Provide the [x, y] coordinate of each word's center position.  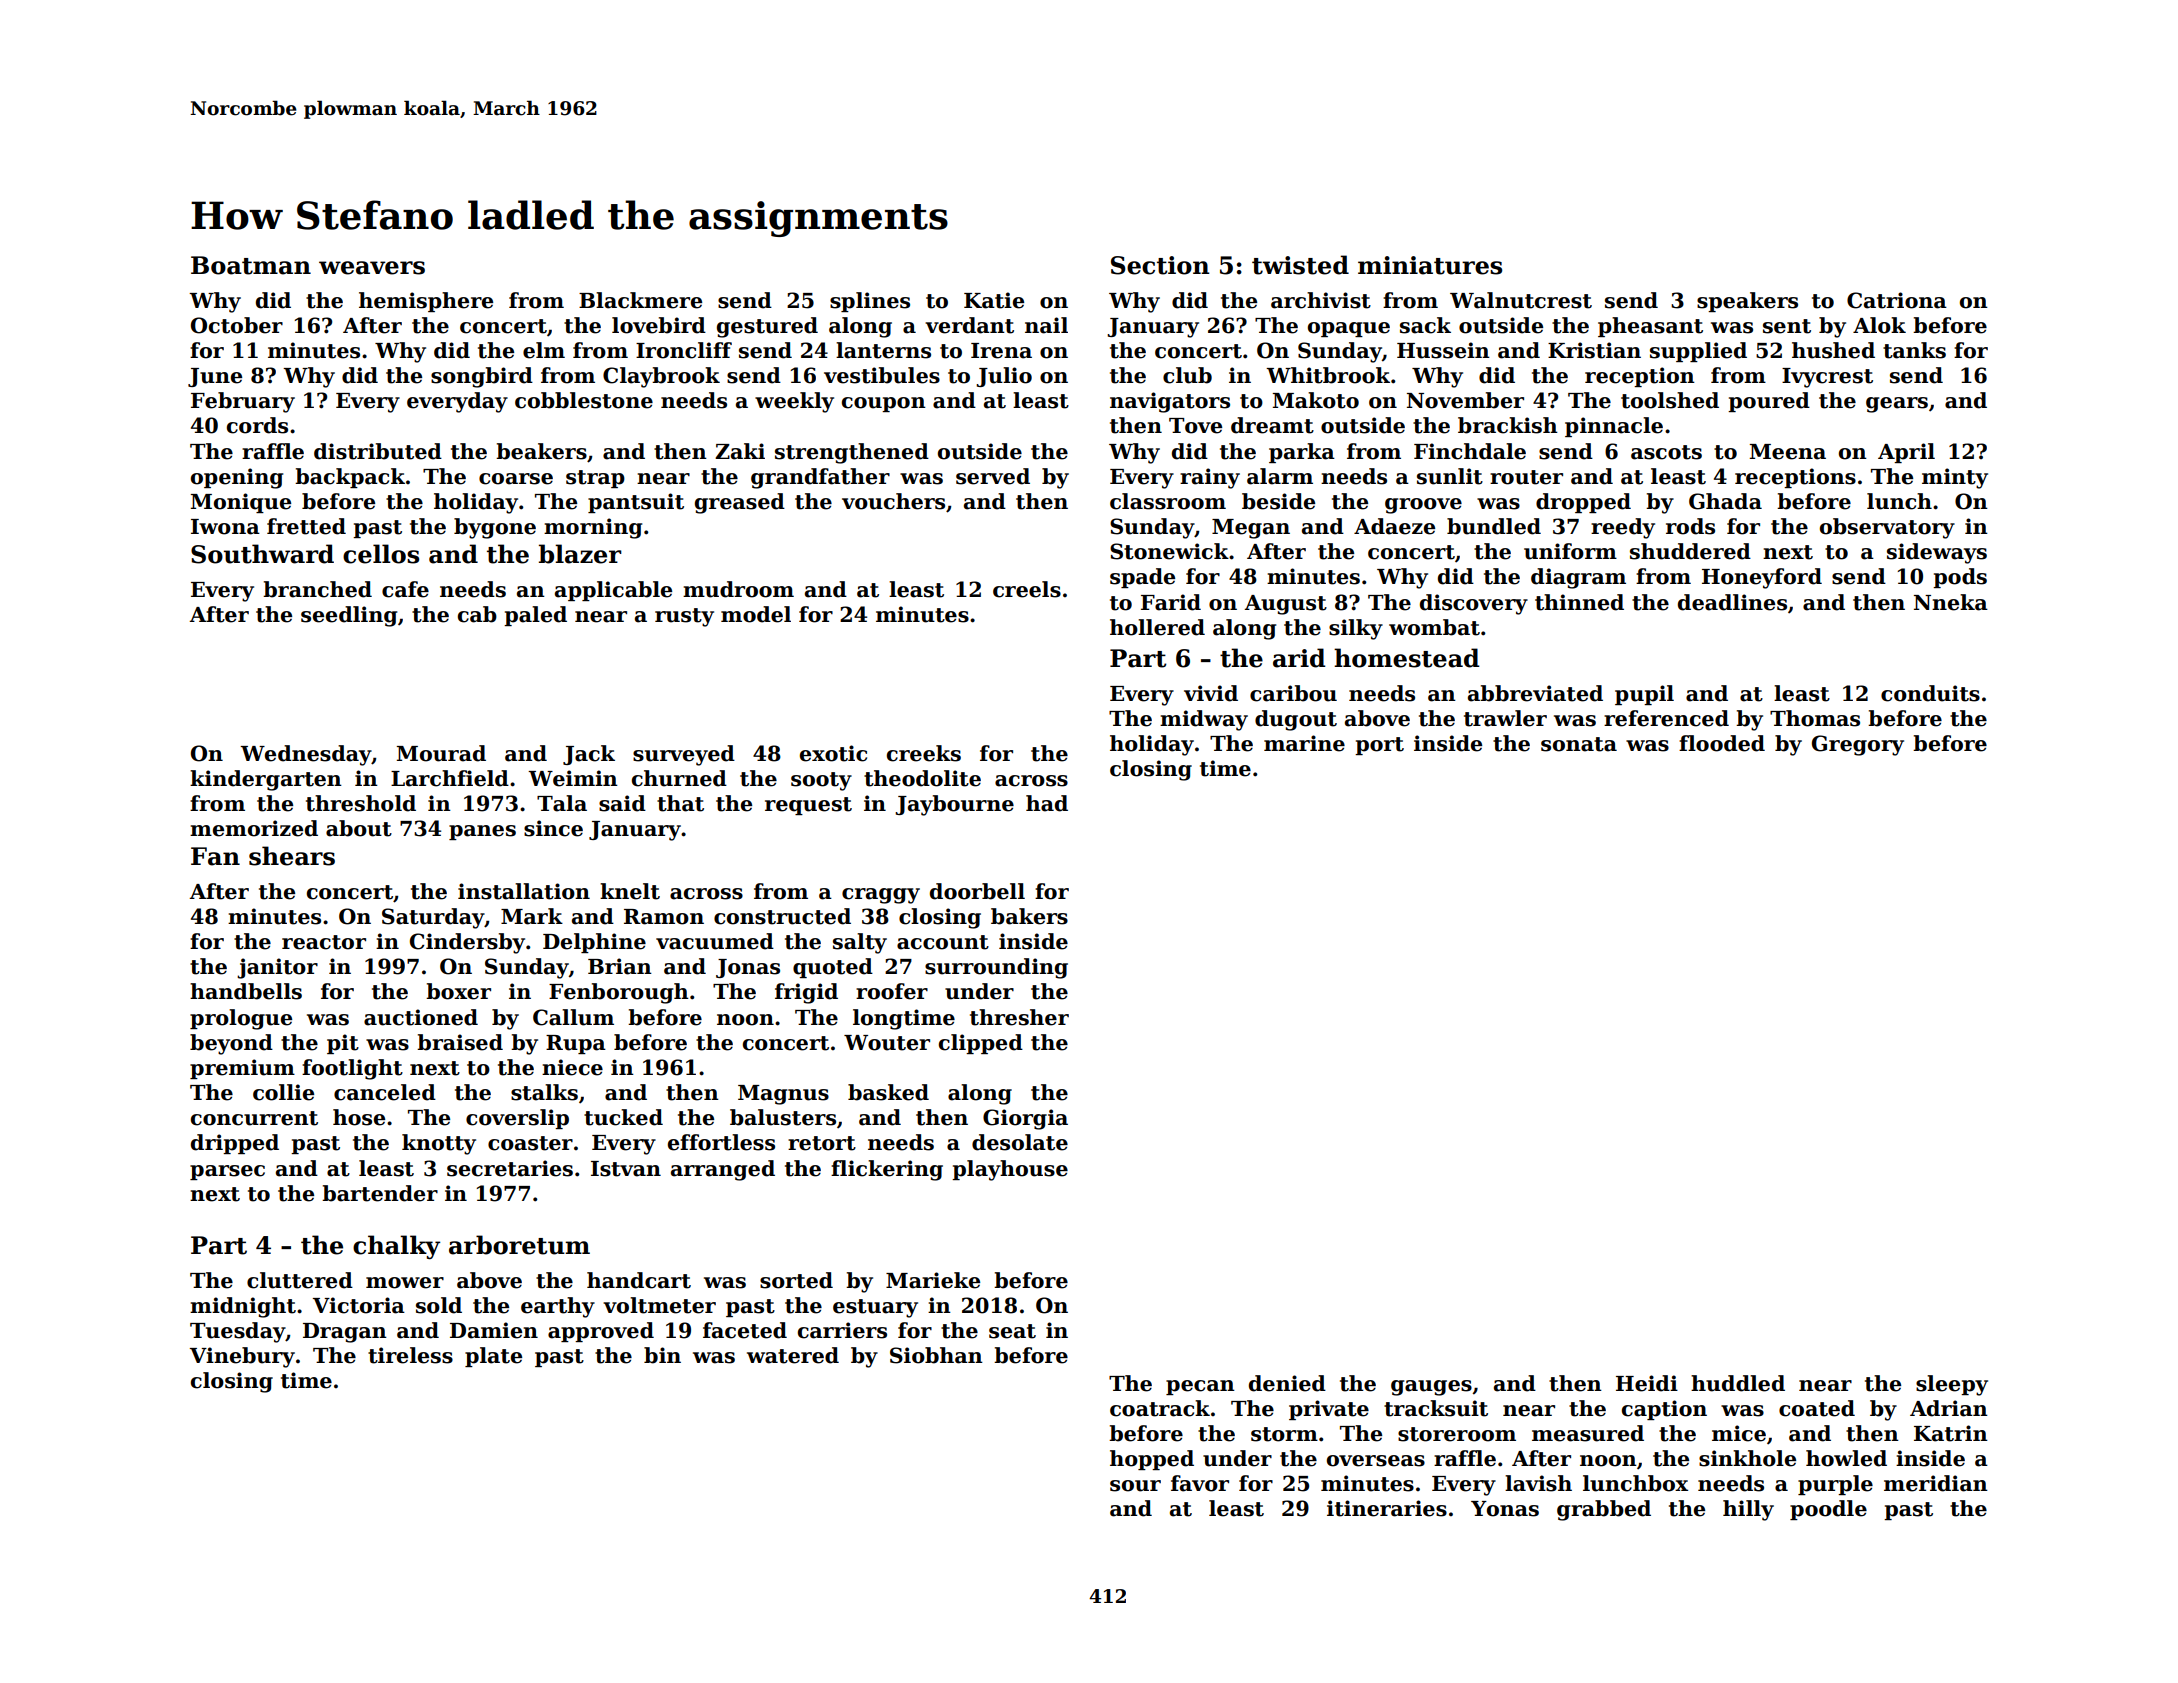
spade [1142, 578]
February [243, 402]
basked [888, 1092]
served [993, 476]
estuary [875, 1308]
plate [493, 1357]
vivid [1211, 693]
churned [679, 778]
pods [1960, 578]
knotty [439, 1144]
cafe [405, 589]
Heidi [1647, 1383]
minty [1955, 478]
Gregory [1858, 745]
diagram [1578, 578]
